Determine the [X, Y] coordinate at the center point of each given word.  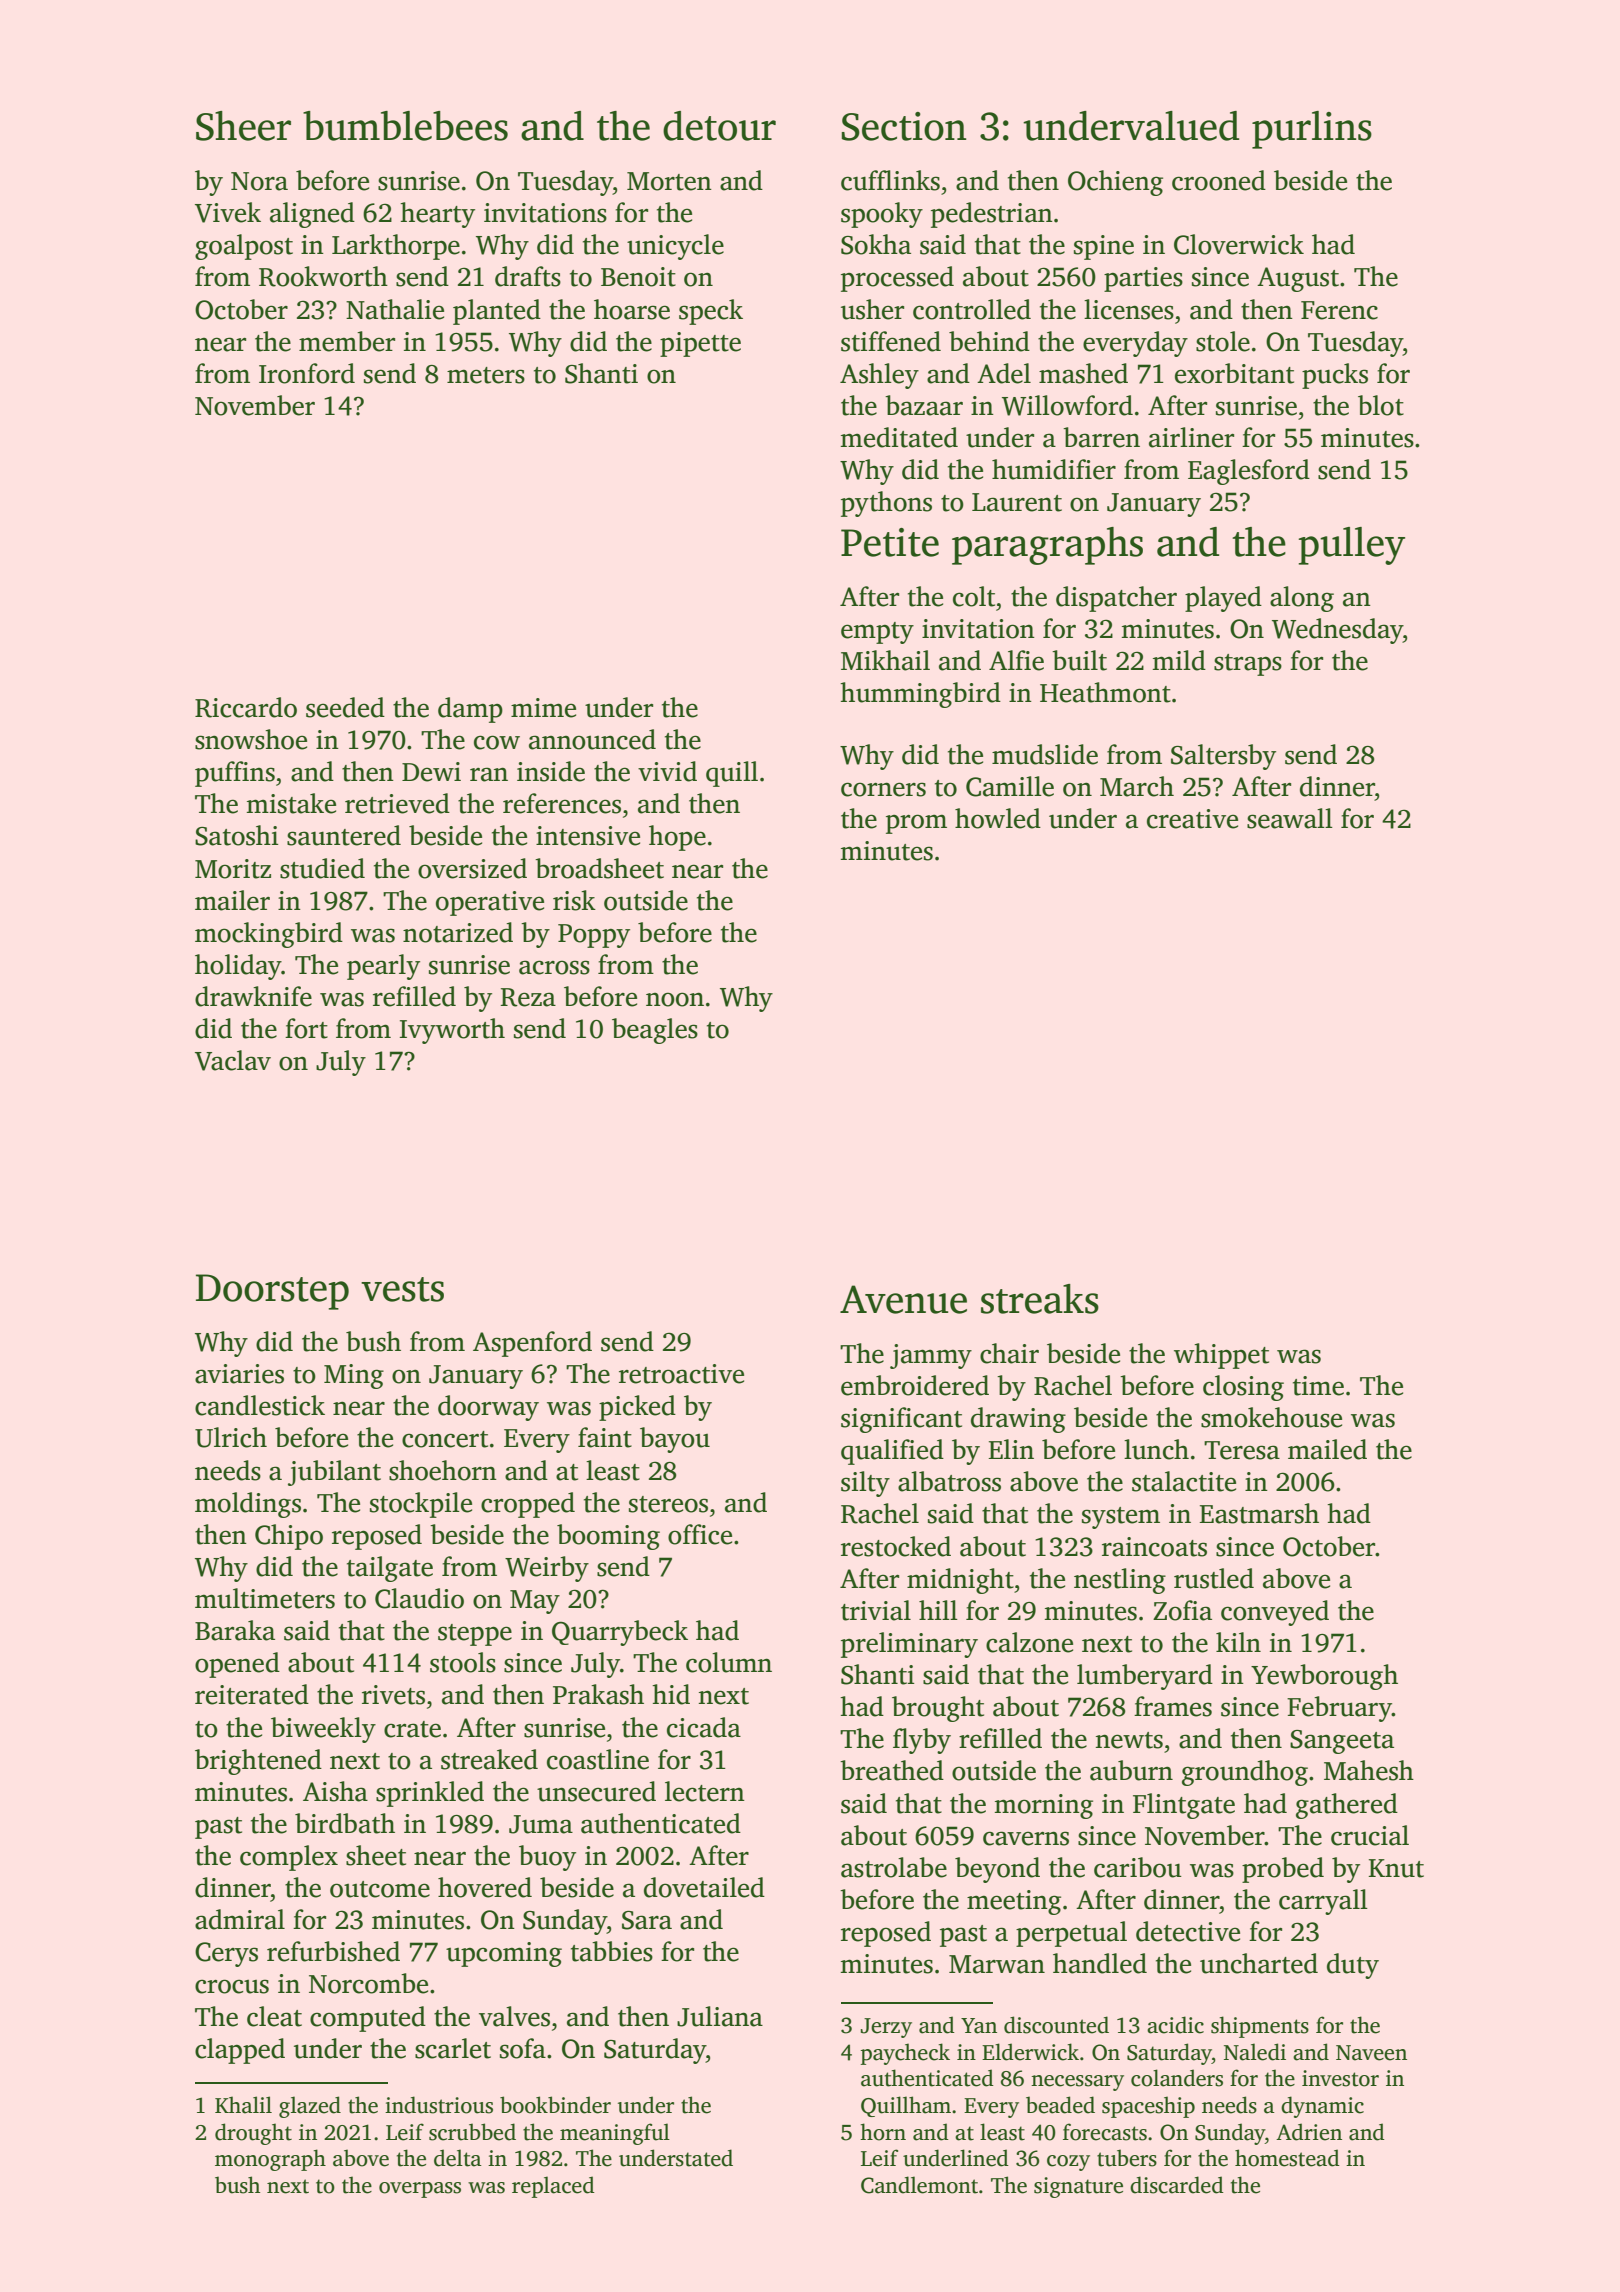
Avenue [903, 1299]
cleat [274, 2016]
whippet [1221, 1356]
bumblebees [405, 126]
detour [719, 126]
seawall [1290, 818]
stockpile [421, 1505]
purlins [1312, 130]
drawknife [253, 996]
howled [998, 818]
